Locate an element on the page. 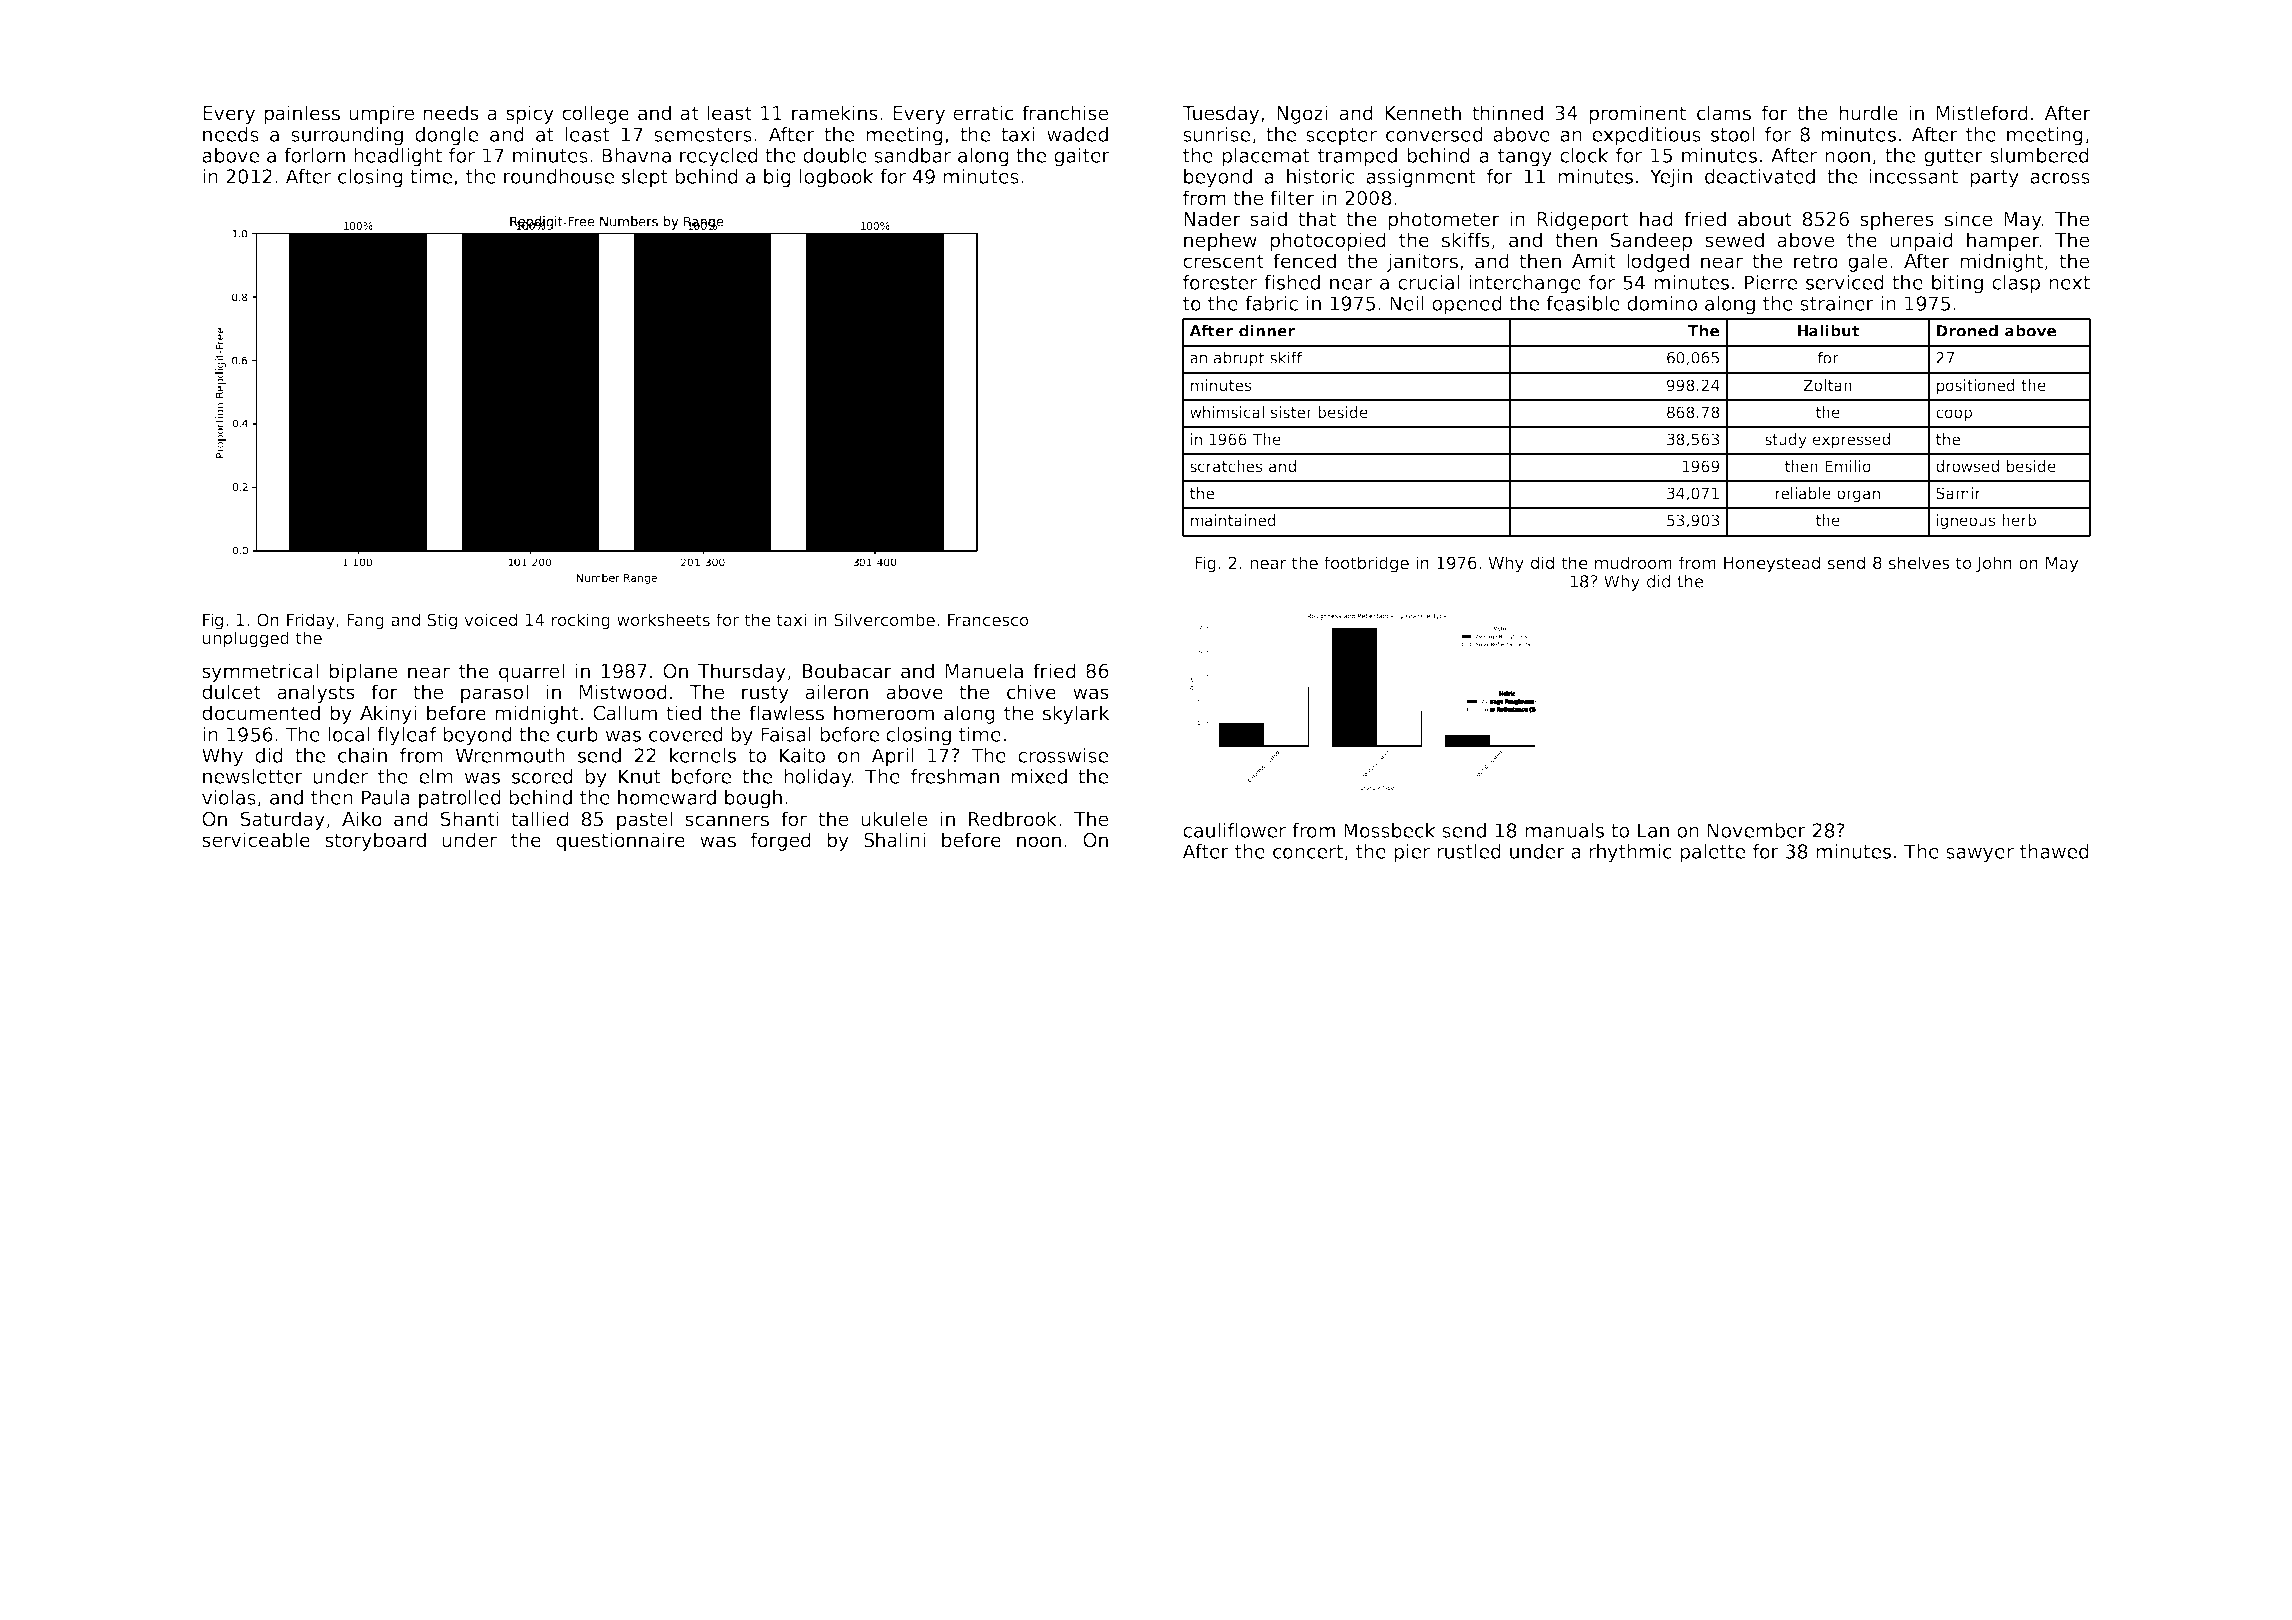 The width and height of the document is (2292, 1620). ramekins is located at coordinates (835, 113).
